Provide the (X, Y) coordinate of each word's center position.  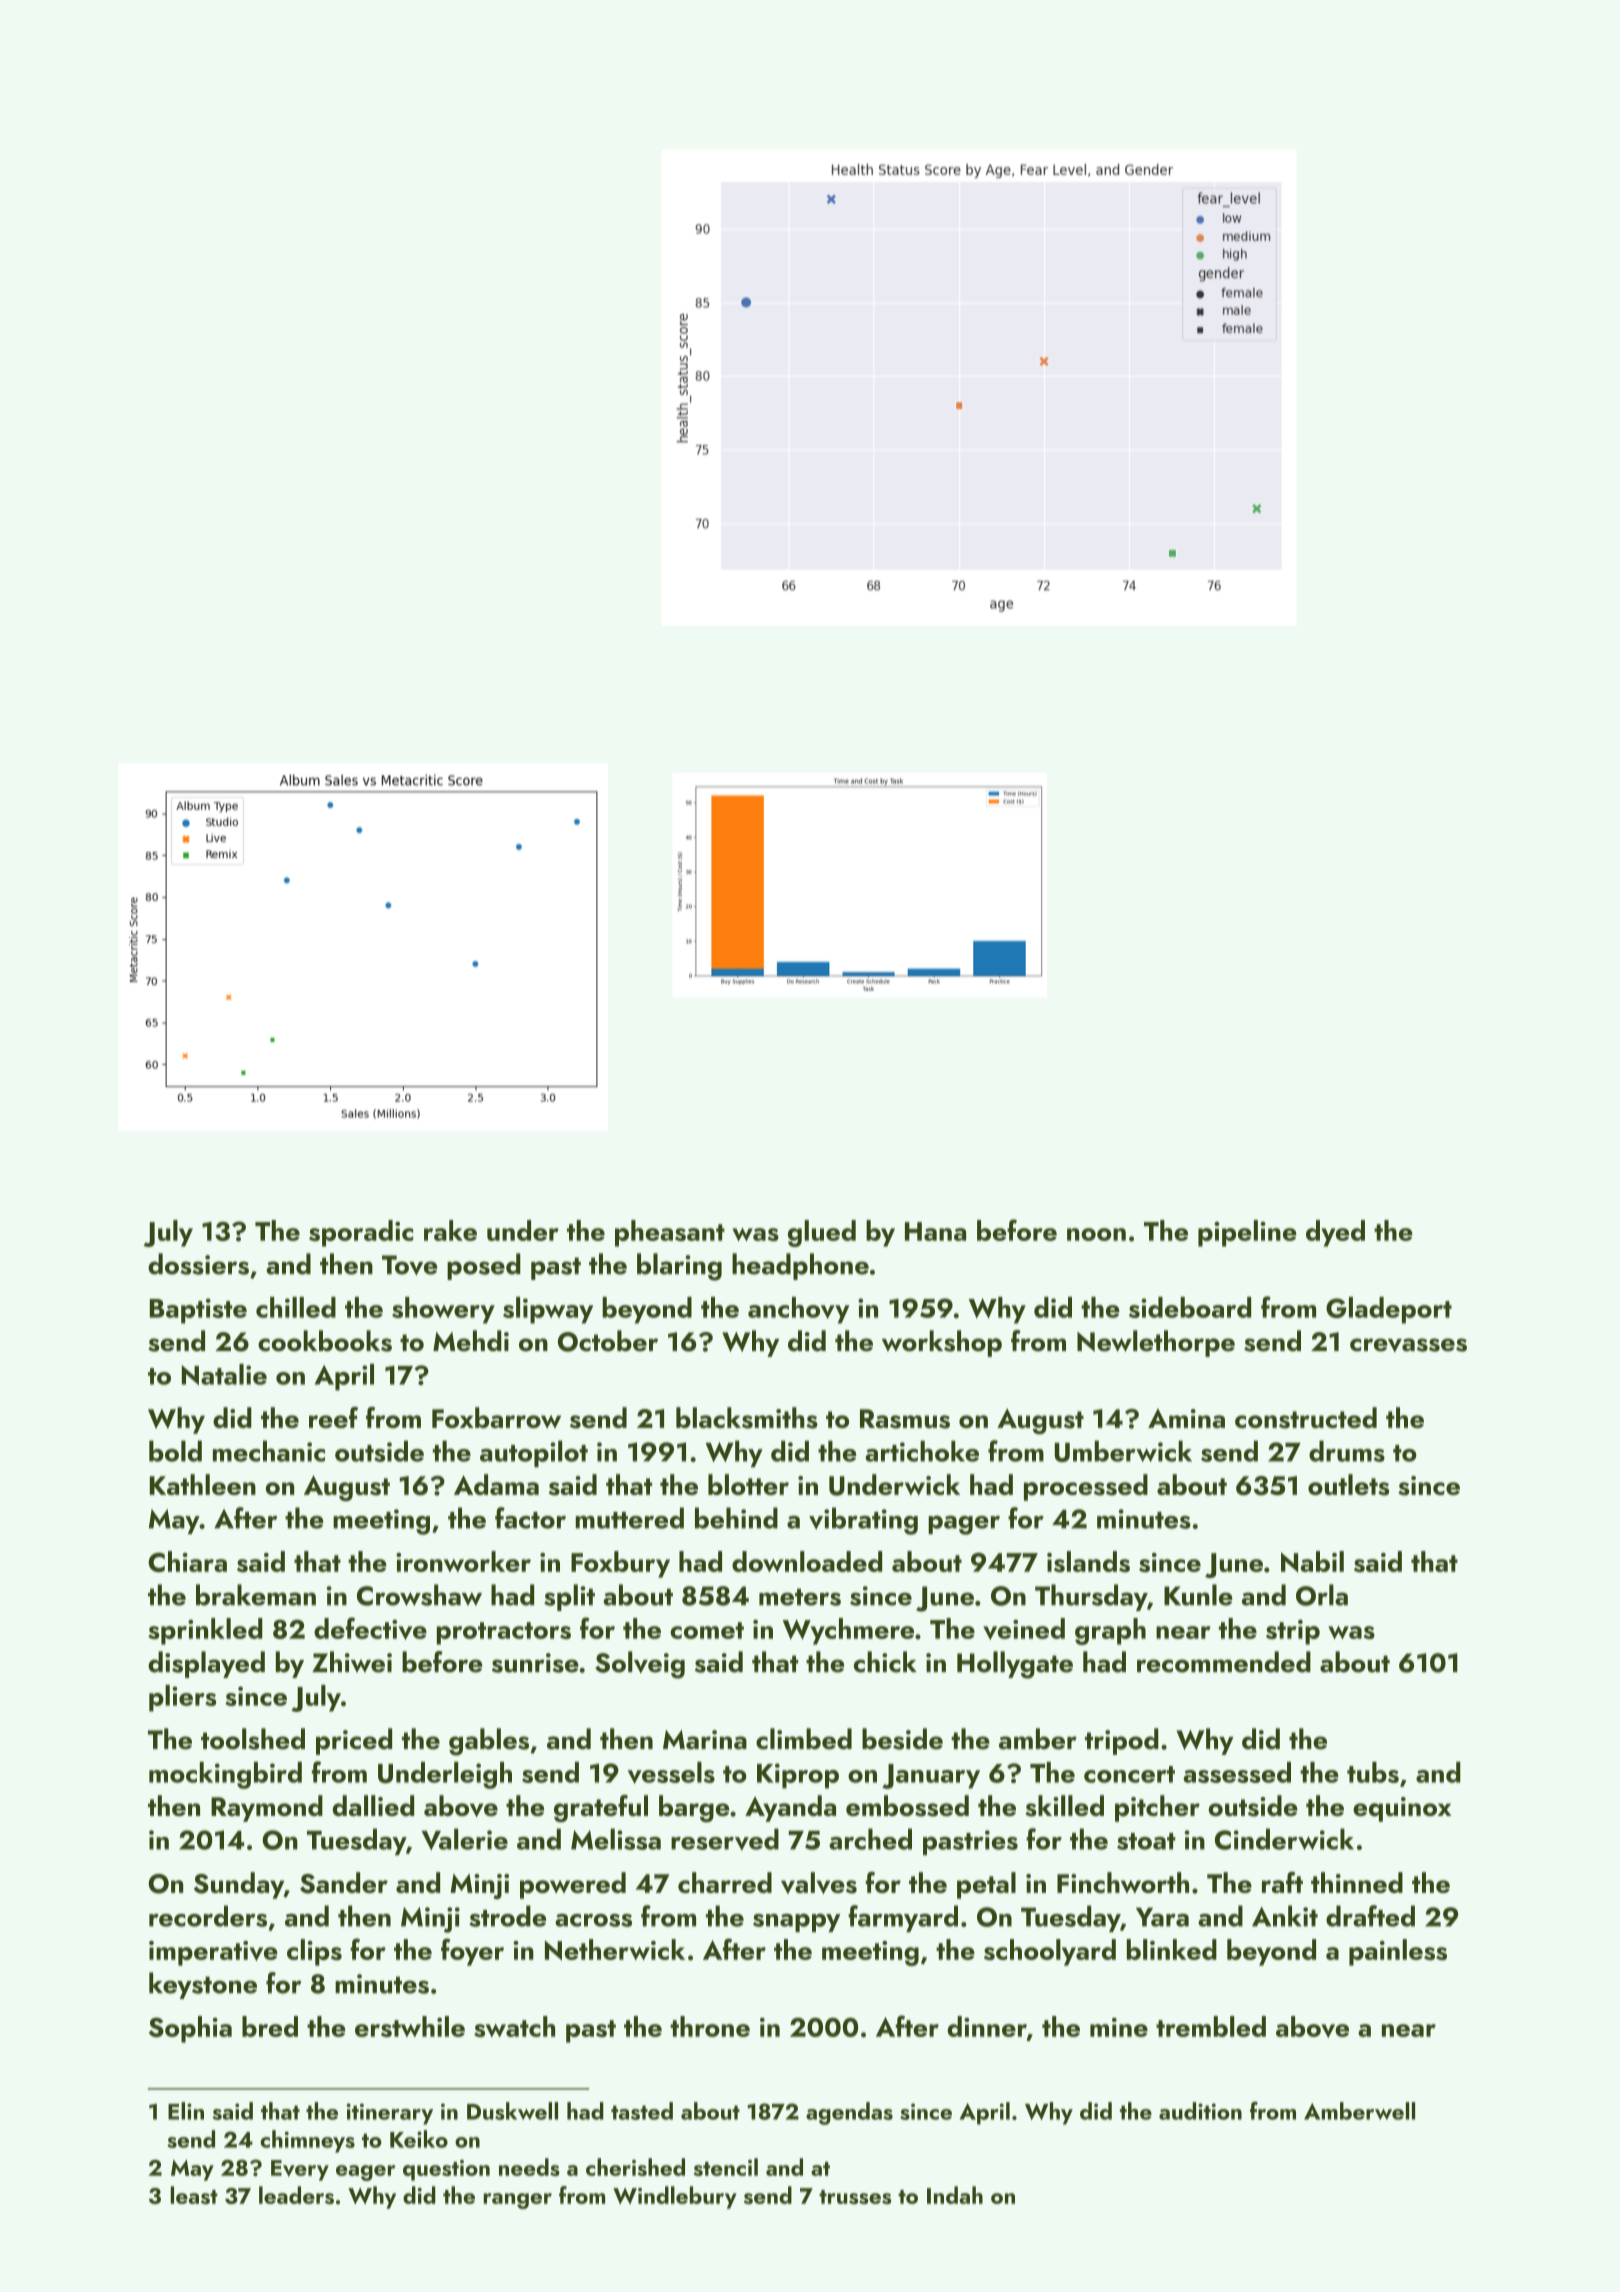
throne (710, 2026)
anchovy (798, 1310)
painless (1398, 1952)
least (194, 2195)
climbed (804, 1739)
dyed (1335, 1233)
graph (1110, 1631)
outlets (1348, 1485)
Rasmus (905, 1419)
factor (530, 1518)
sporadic (361, 1233)
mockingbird (225, 1775)
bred (270, 2026)
